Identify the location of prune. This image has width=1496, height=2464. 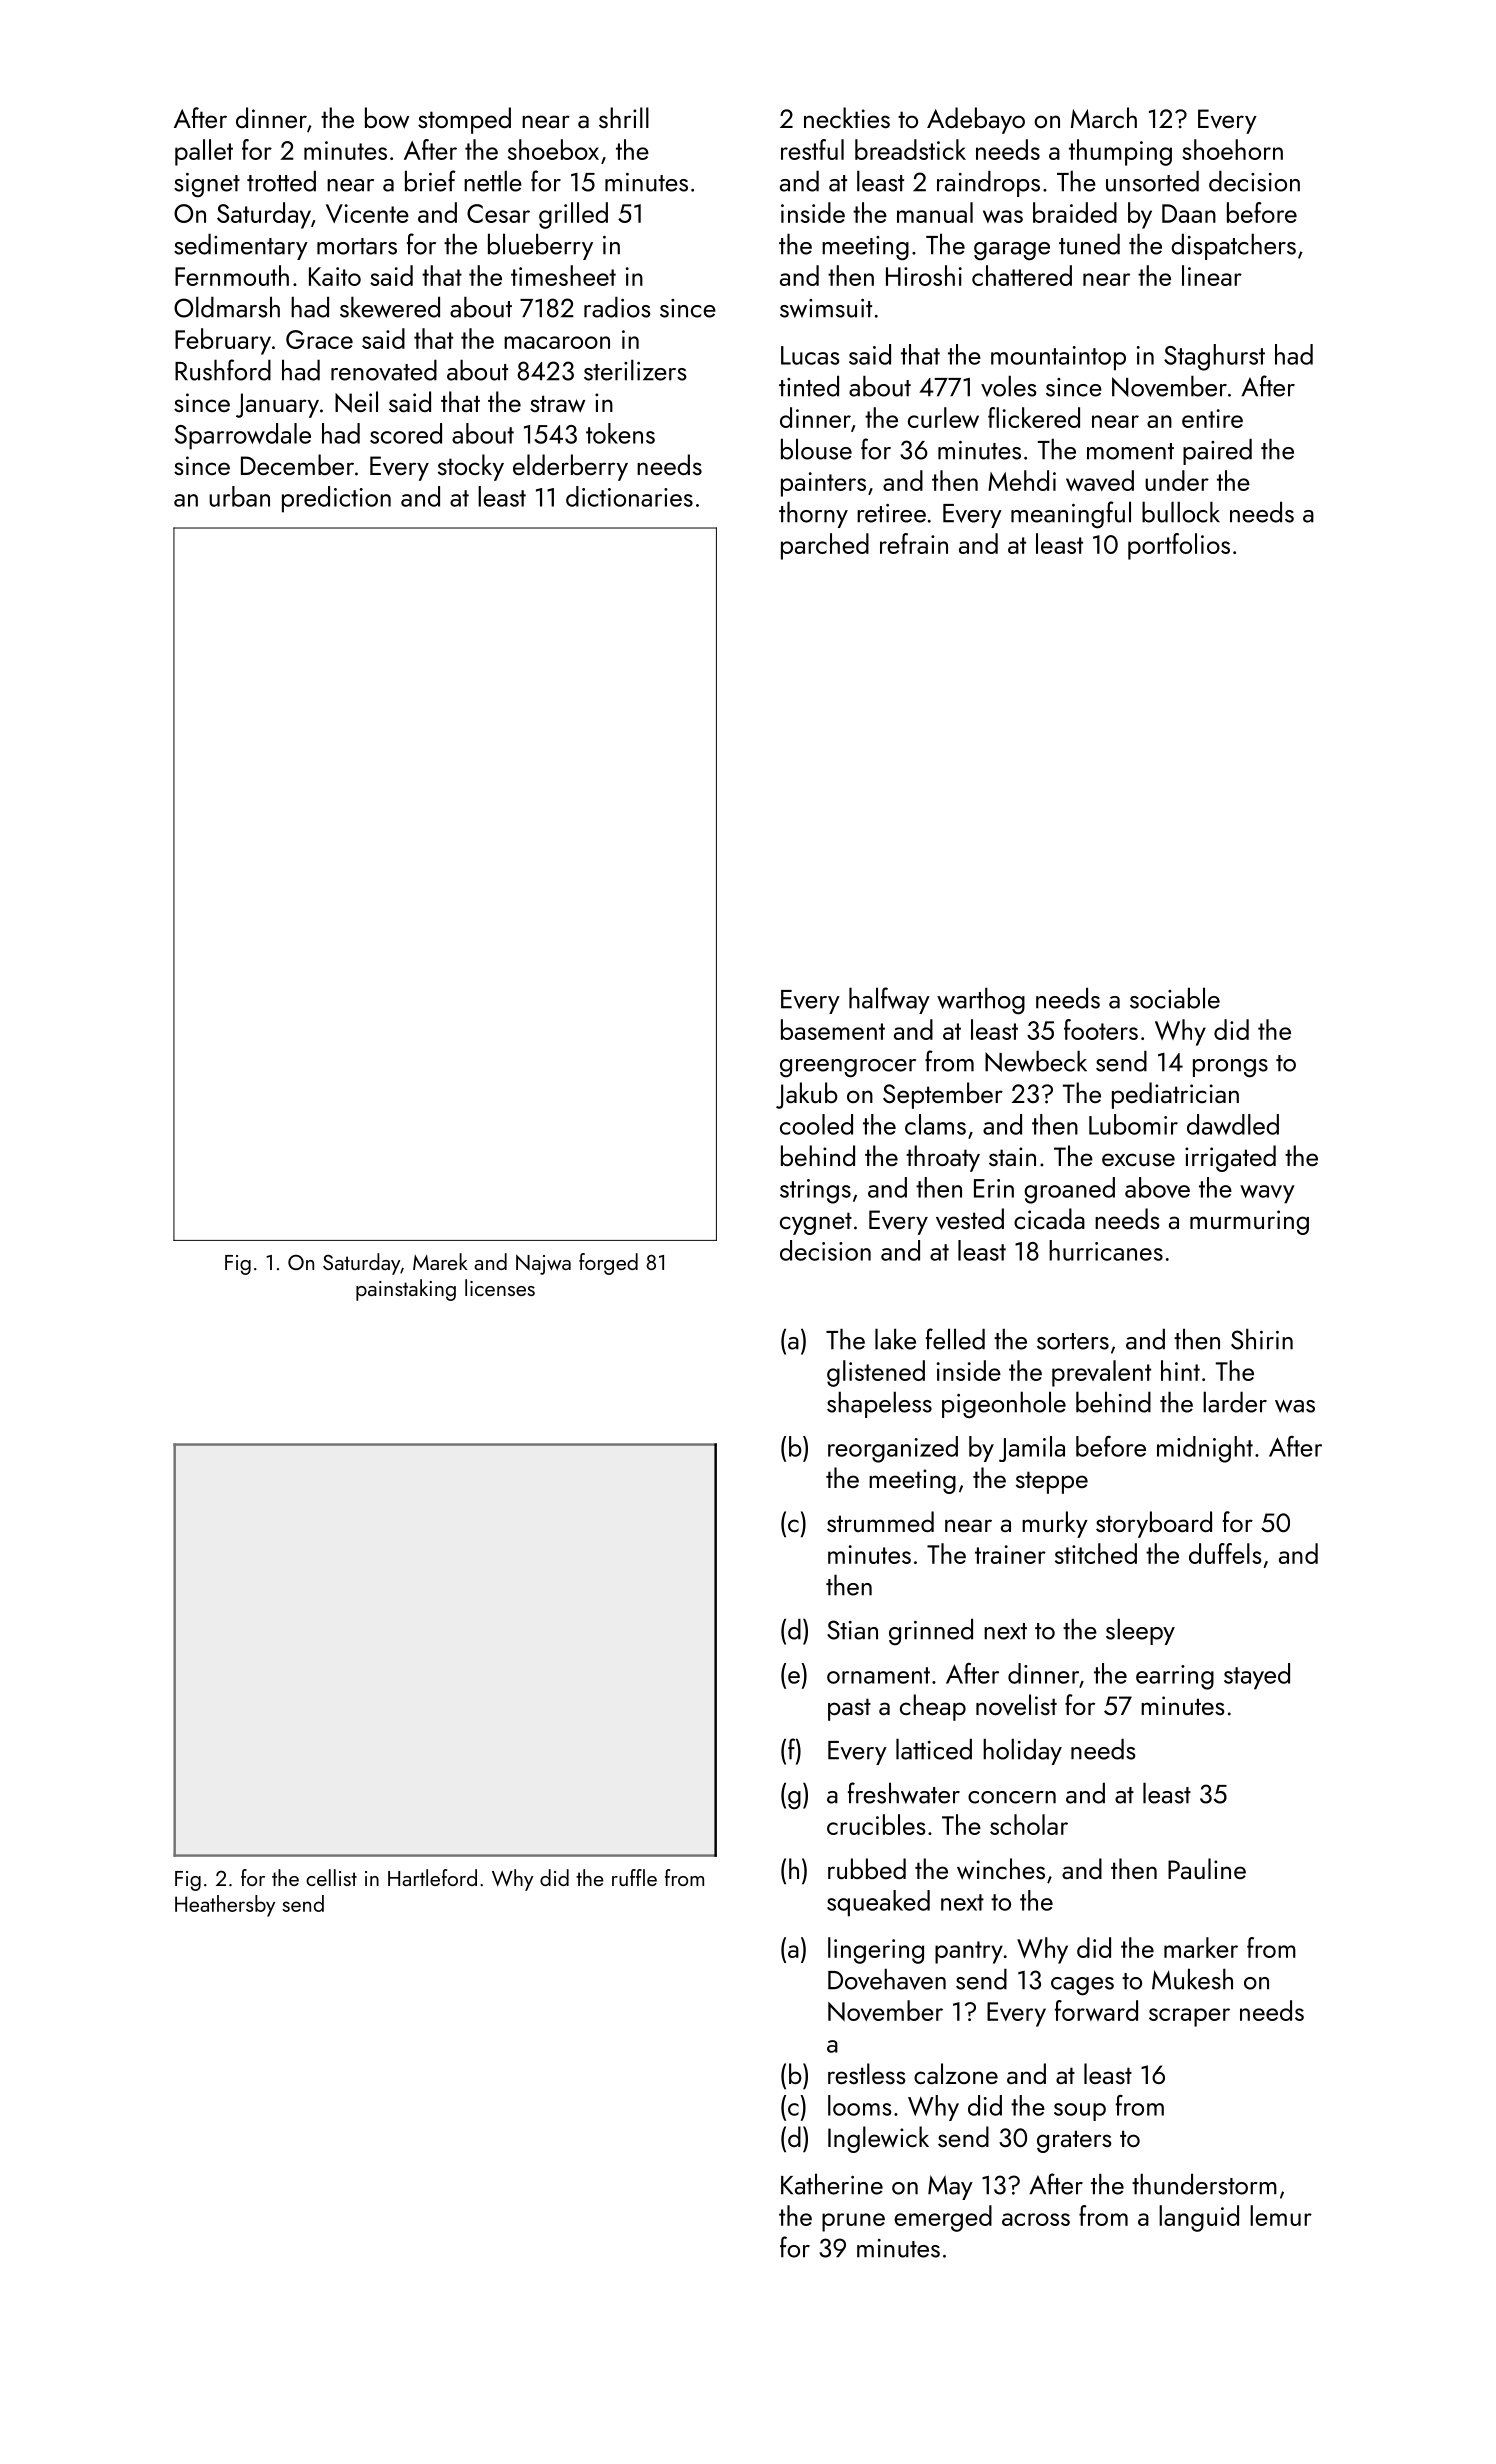
(853, 2222).
